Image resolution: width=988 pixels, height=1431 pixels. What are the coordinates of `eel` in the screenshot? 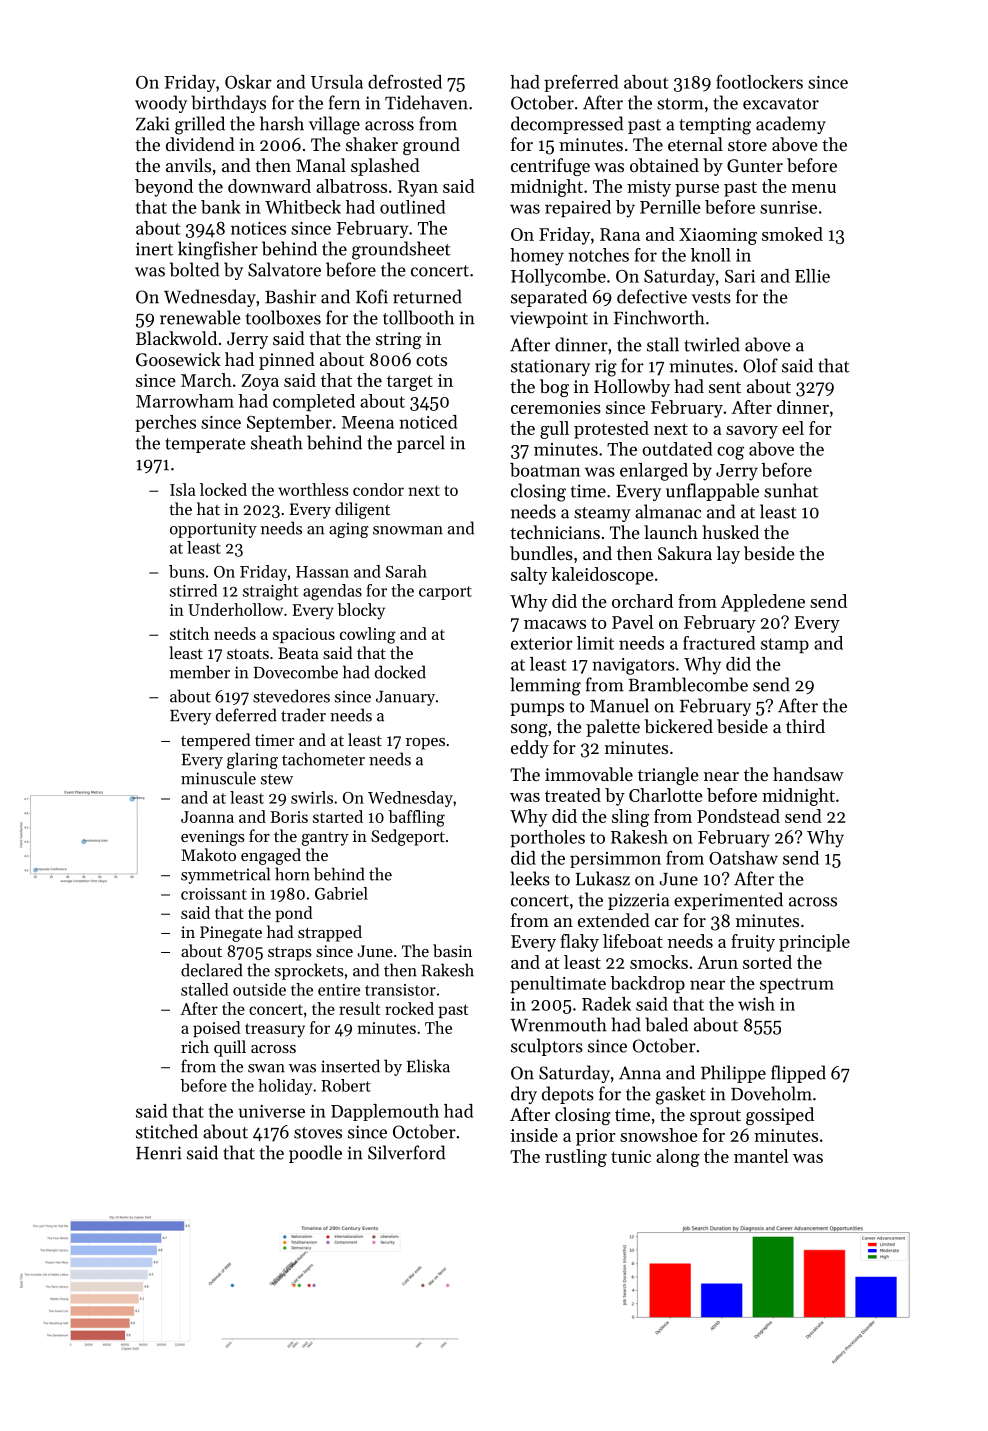 It's located at (793, 428).
